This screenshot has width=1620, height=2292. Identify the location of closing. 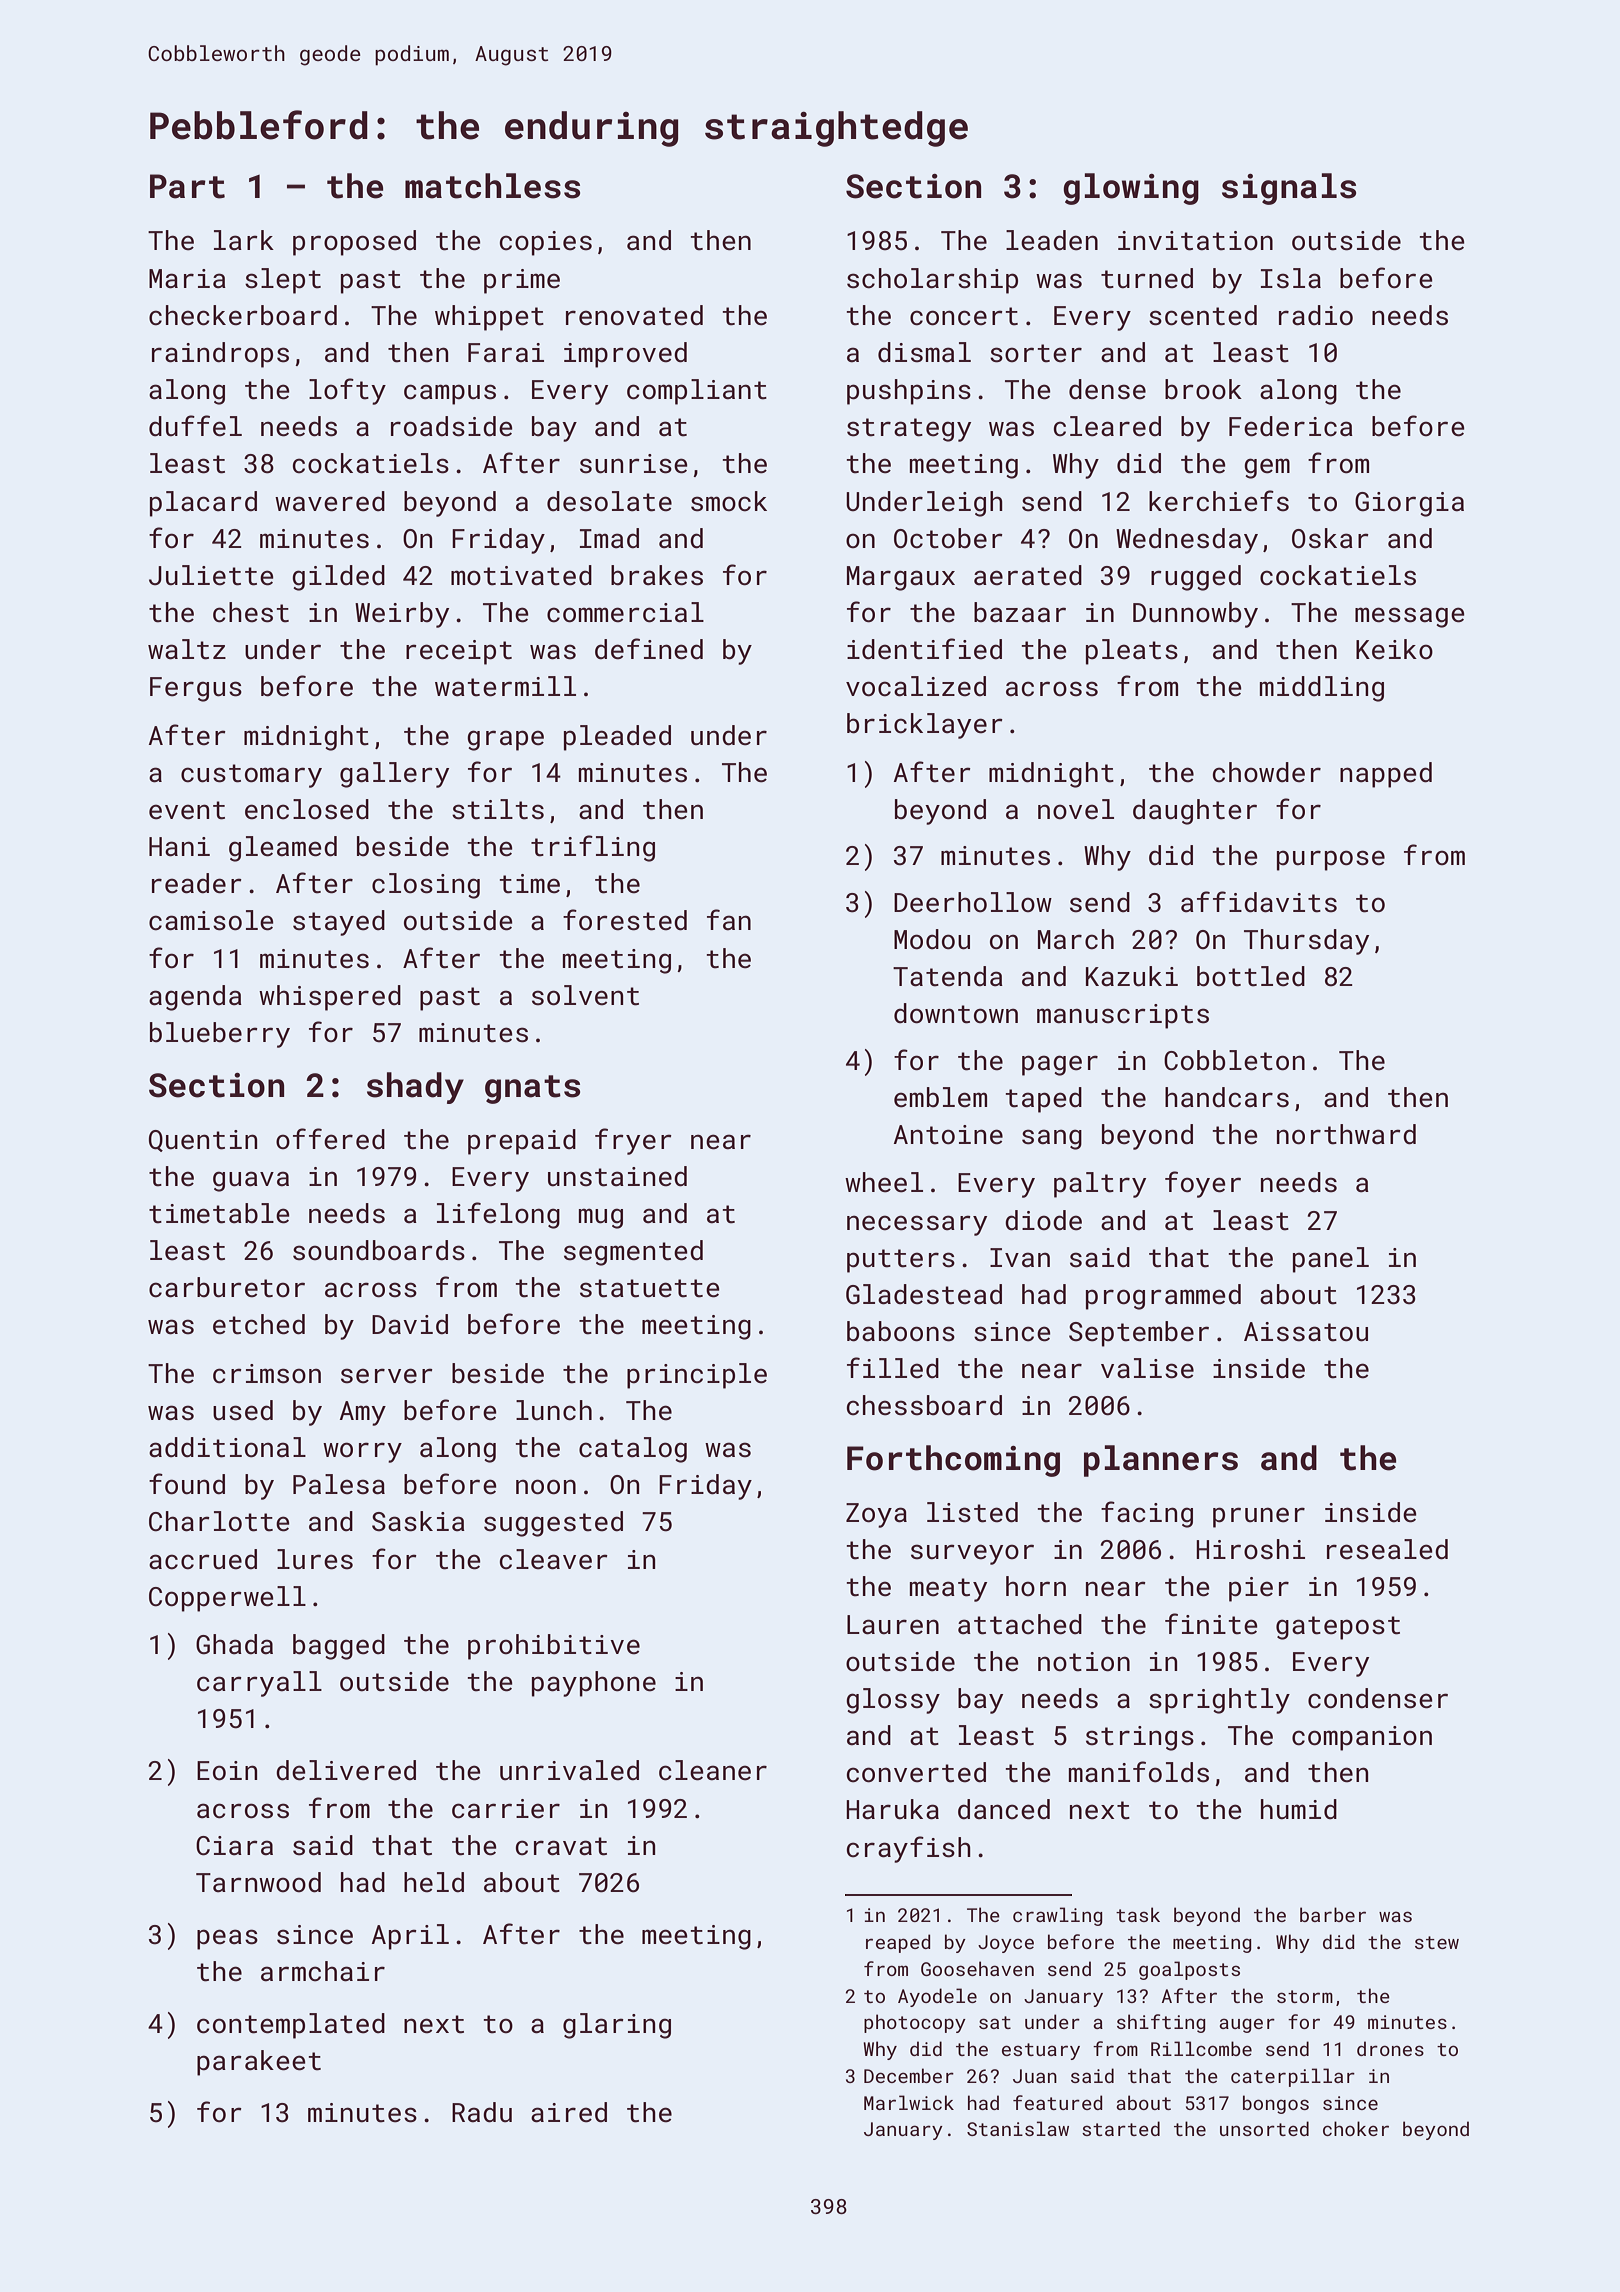
(426, 886).
